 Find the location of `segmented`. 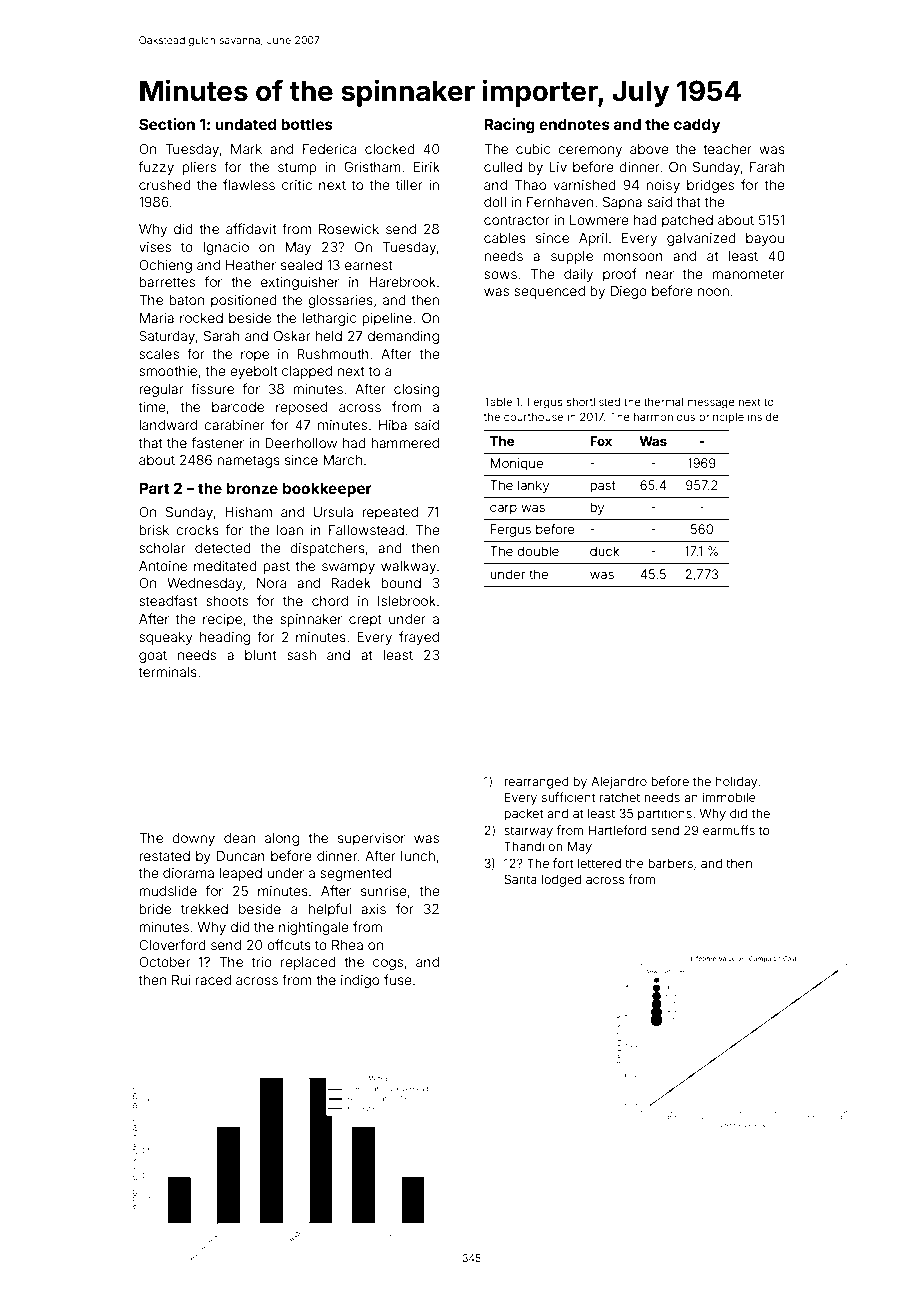

segmented is located at coordinates (355, 874).
